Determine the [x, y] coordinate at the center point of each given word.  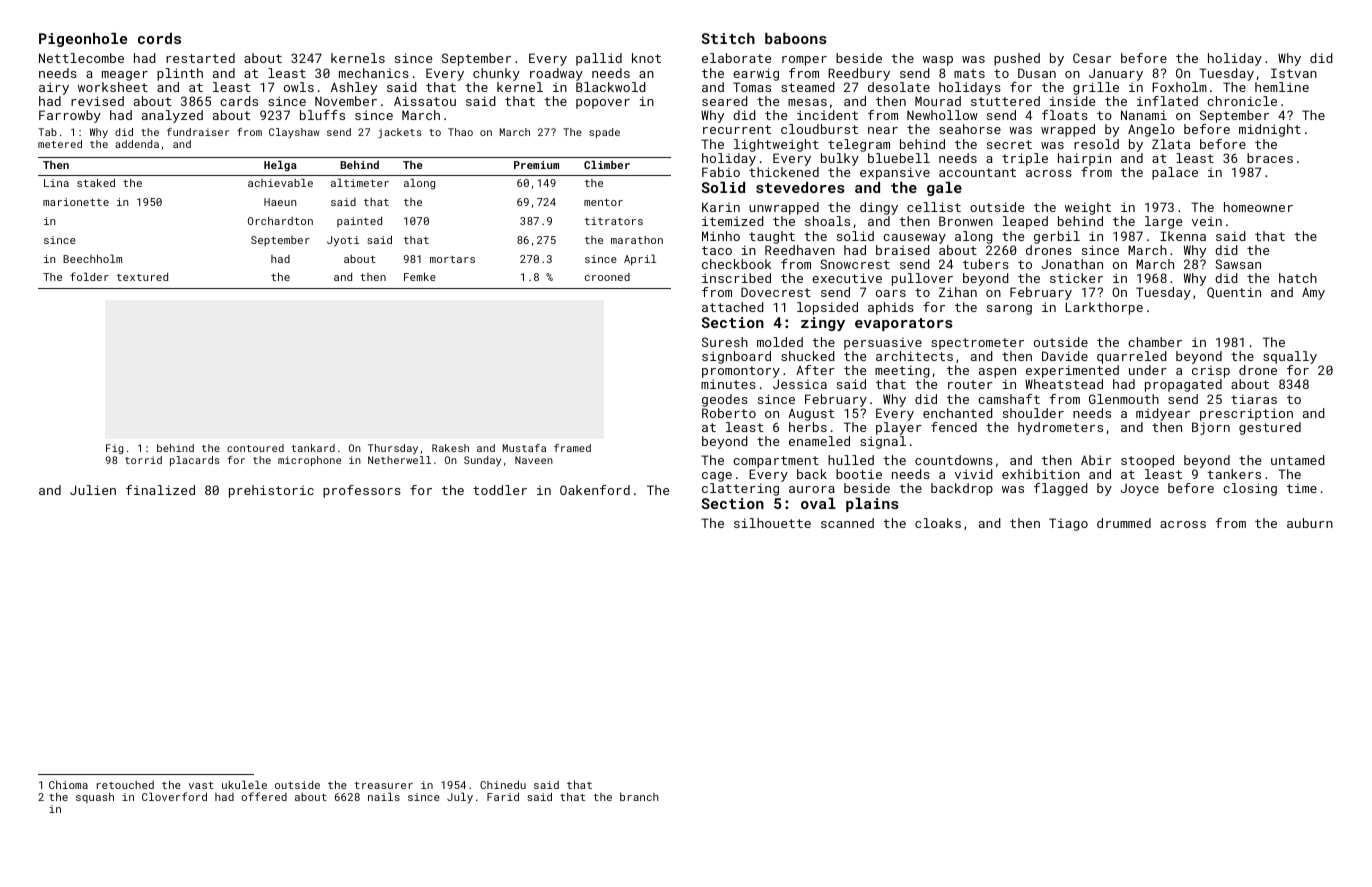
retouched [125, 785]
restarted [200, 58]
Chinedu [503, 784]
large [1163, 222]
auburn [1310, 523]
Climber [607, 164]
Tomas [752, 87]
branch [639, 797]
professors [362, 491]
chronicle [1242, 101]
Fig [114, 449]
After [815, 370]
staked [96, 182]
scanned [847, 523]
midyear [1163, 414]
